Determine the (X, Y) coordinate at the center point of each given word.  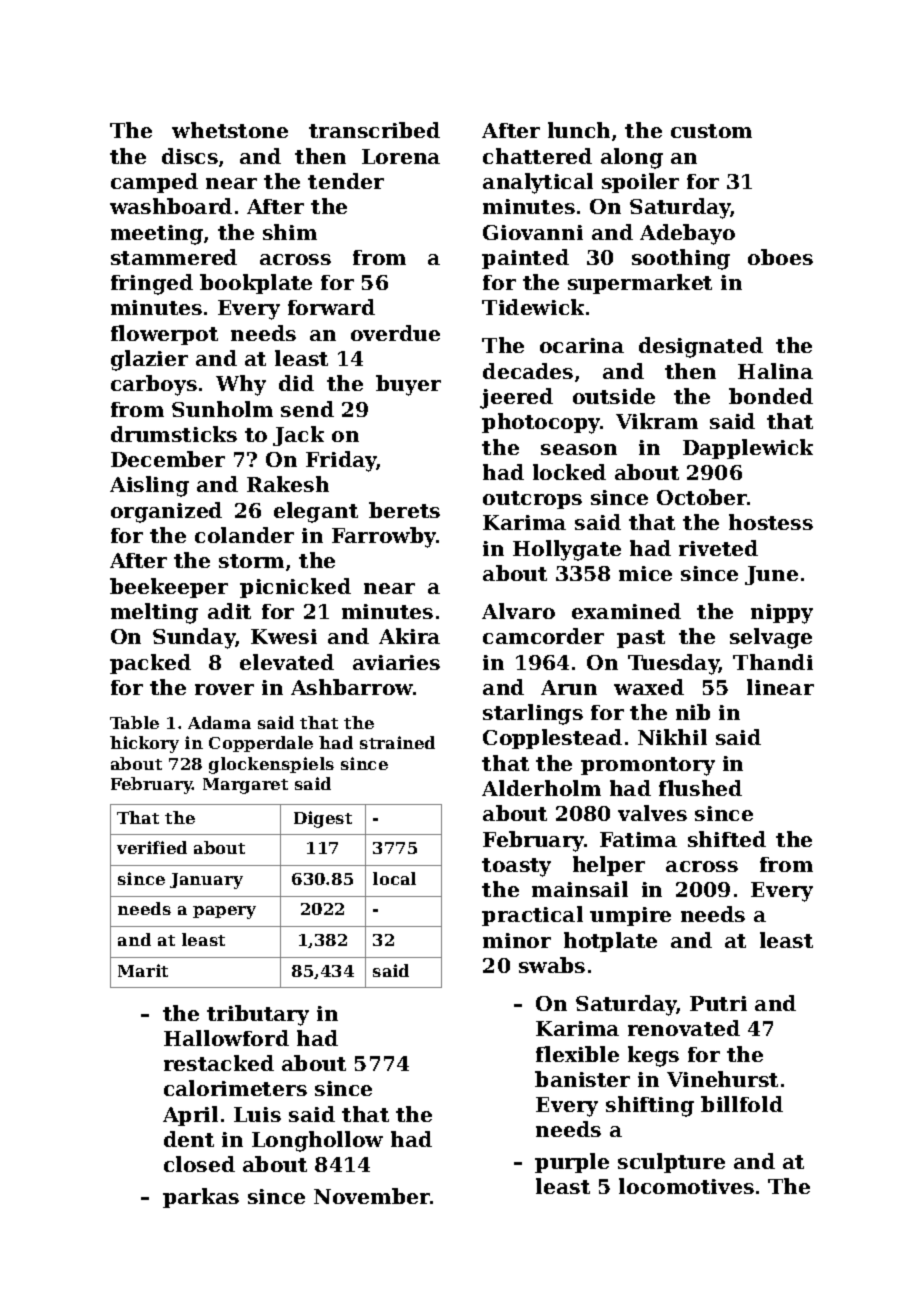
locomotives (686, 1186)
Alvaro (518, 611)
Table (134, 722)
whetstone (230, 130)
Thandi (773, 662)
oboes (780, 257)
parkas (201, 1198)
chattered (537, 156)
